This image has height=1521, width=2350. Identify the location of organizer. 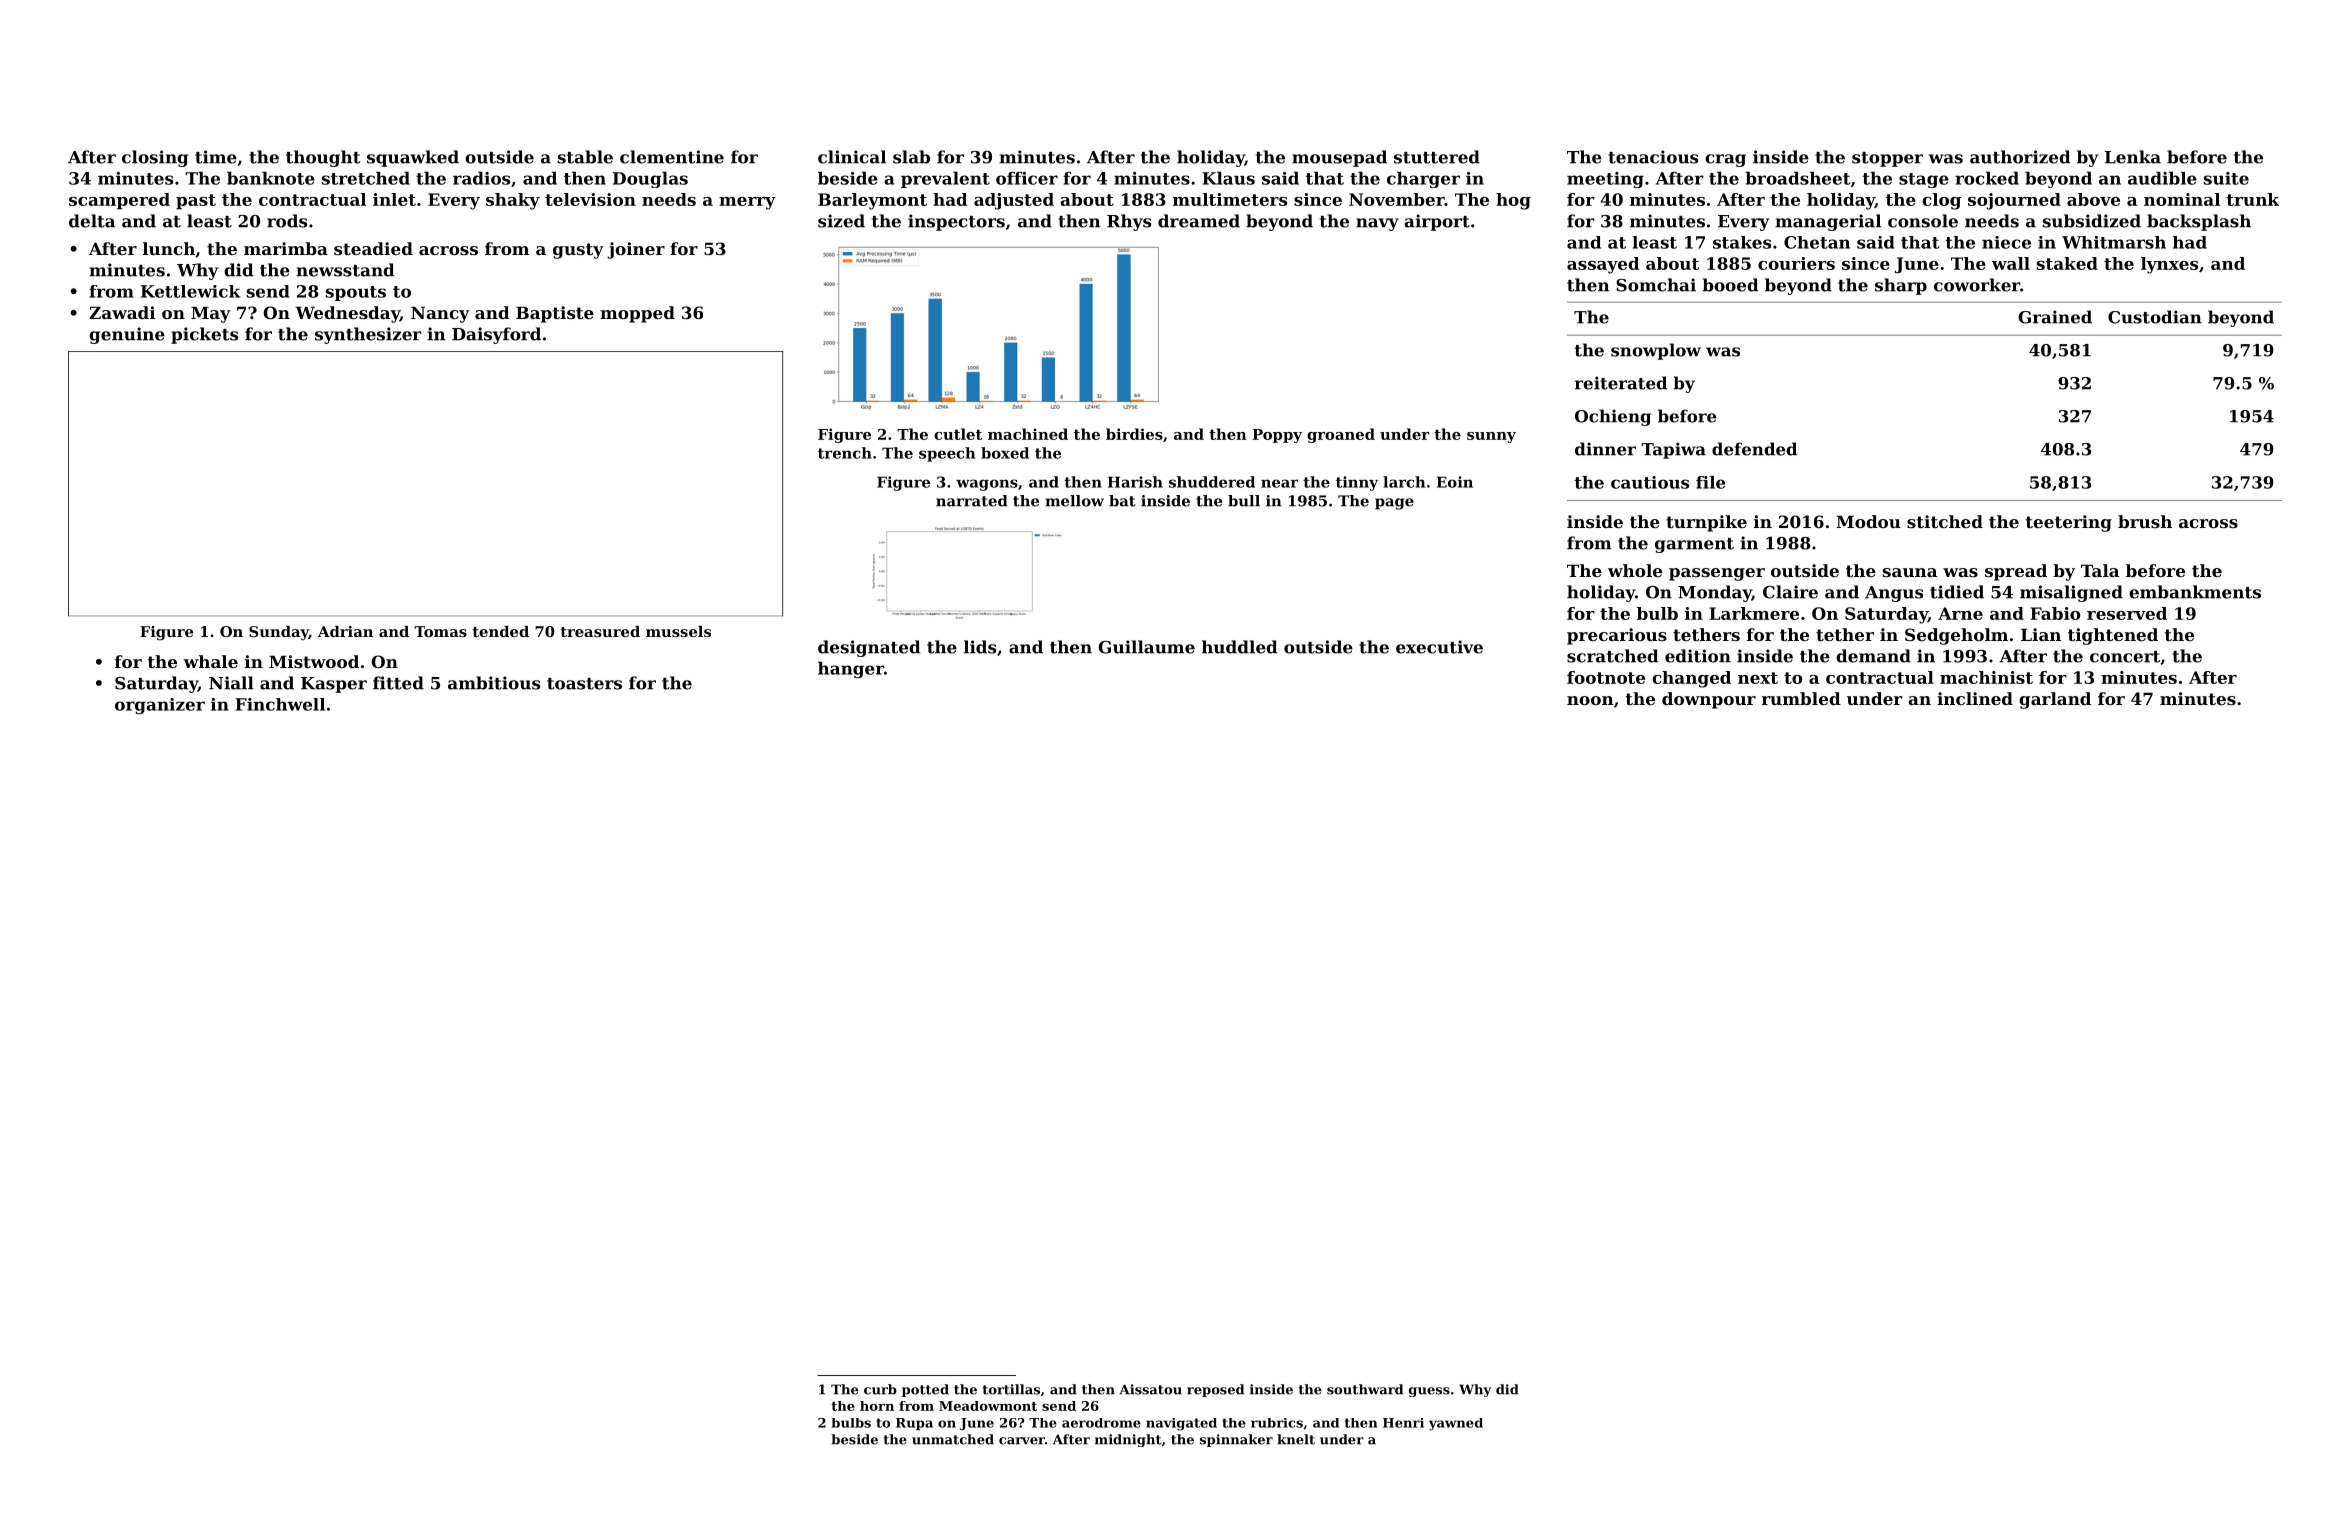
(160, 706).
